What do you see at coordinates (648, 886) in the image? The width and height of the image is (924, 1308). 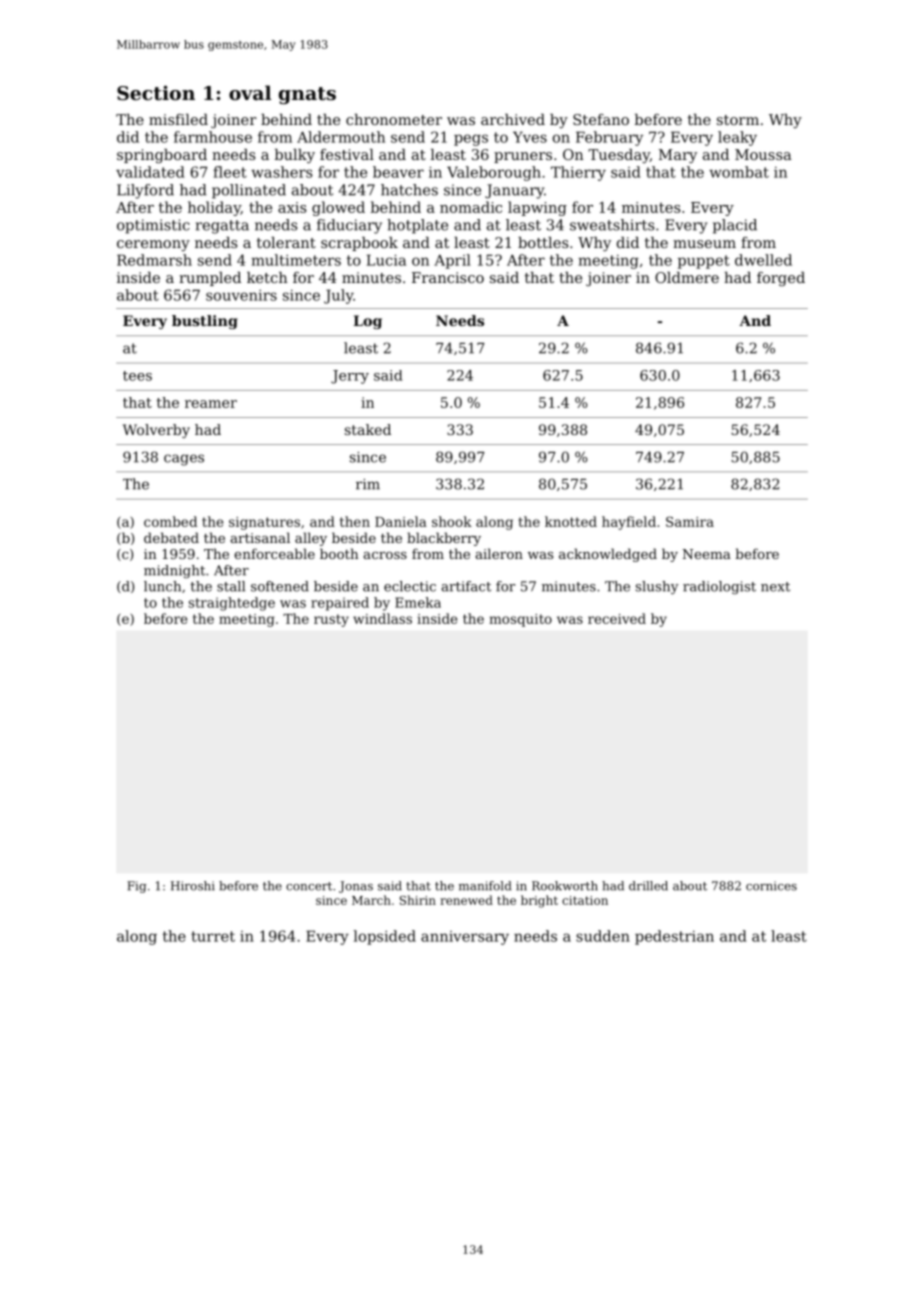 I see `drilled` at bounding box center [648, 886].
